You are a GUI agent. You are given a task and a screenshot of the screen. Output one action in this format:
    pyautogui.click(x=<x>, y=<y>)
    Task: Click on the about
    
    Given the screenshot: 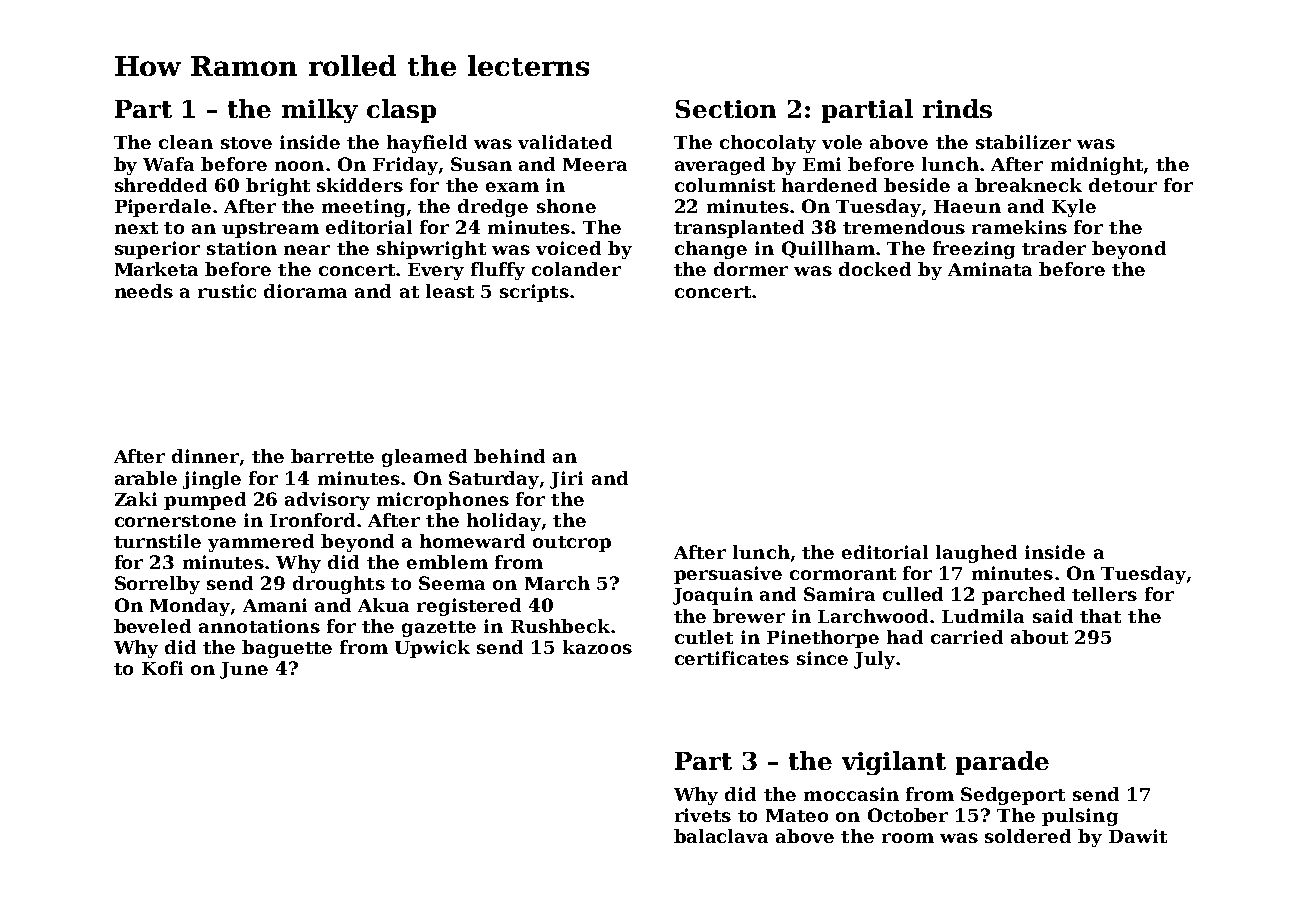 What is the action you would take?
    pyautogui.click(x=1039, y=637)
